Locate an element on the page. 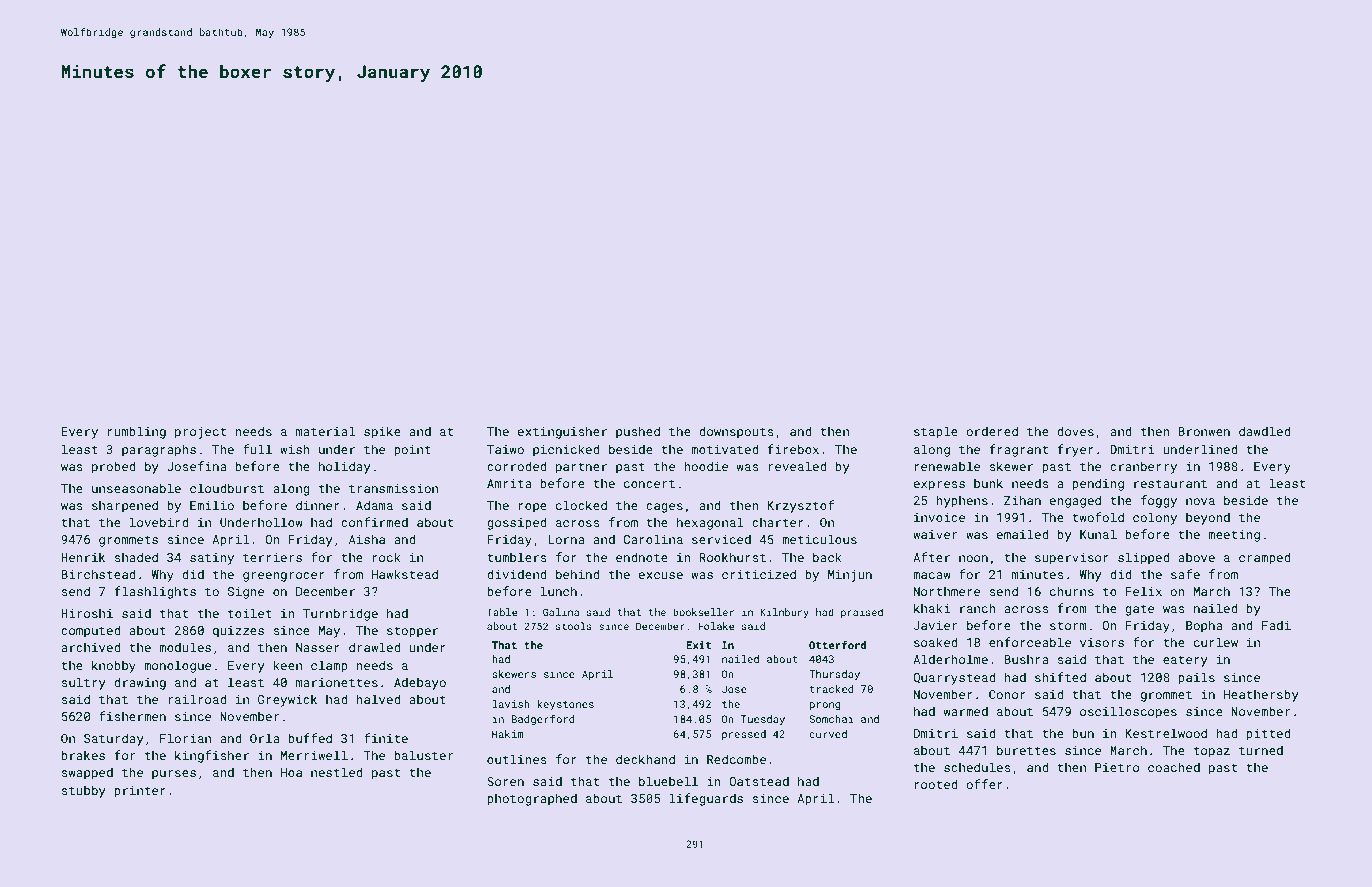  Zihan is located at coordinates (1022, 500).
